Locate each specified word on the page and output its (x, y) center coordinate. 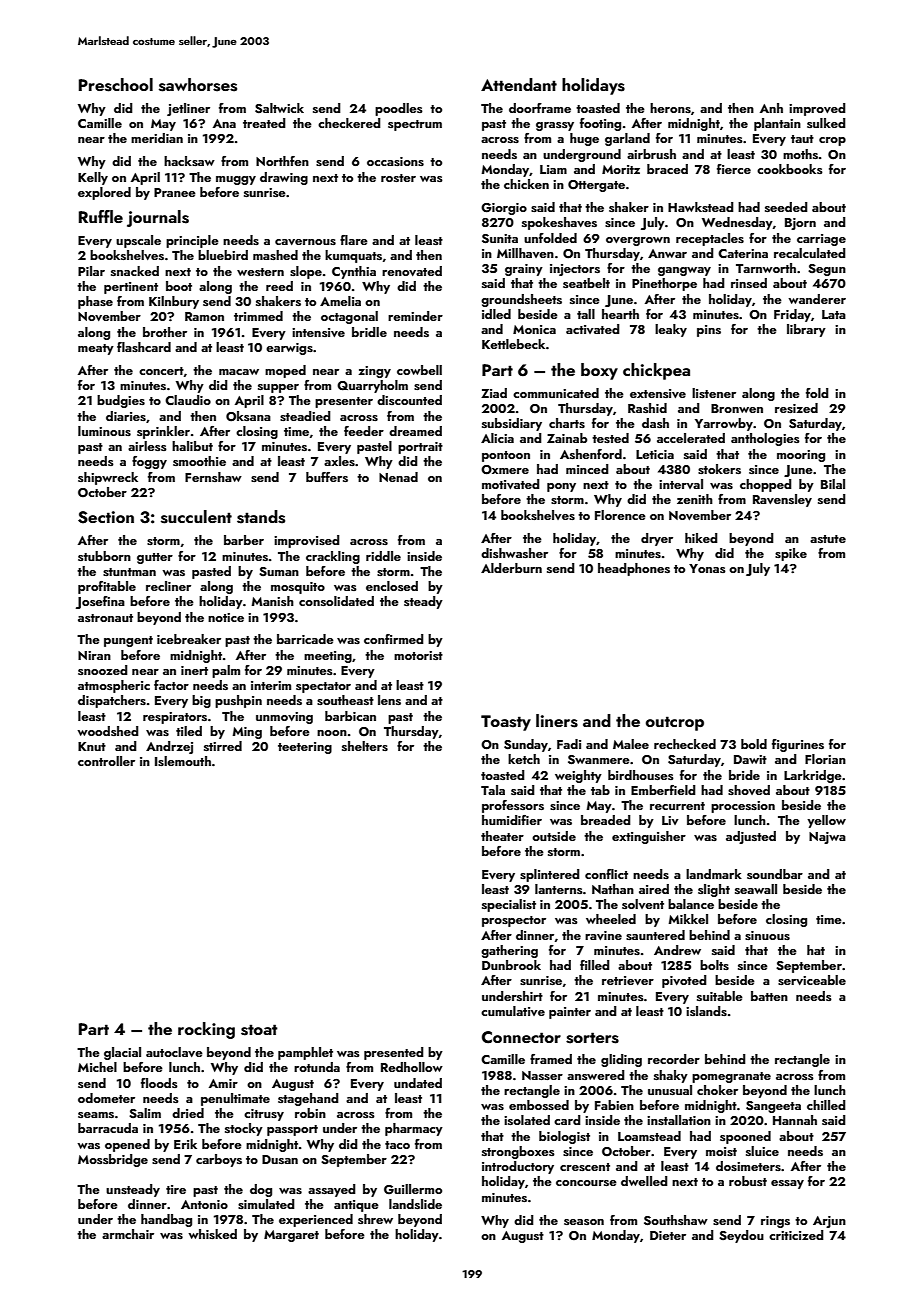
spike (791, 554)
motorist (418, 655)
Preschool (116, 85)
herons (670, 108)
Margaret (291, 1236)
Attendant (519, 84)
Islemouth (183, 761)
